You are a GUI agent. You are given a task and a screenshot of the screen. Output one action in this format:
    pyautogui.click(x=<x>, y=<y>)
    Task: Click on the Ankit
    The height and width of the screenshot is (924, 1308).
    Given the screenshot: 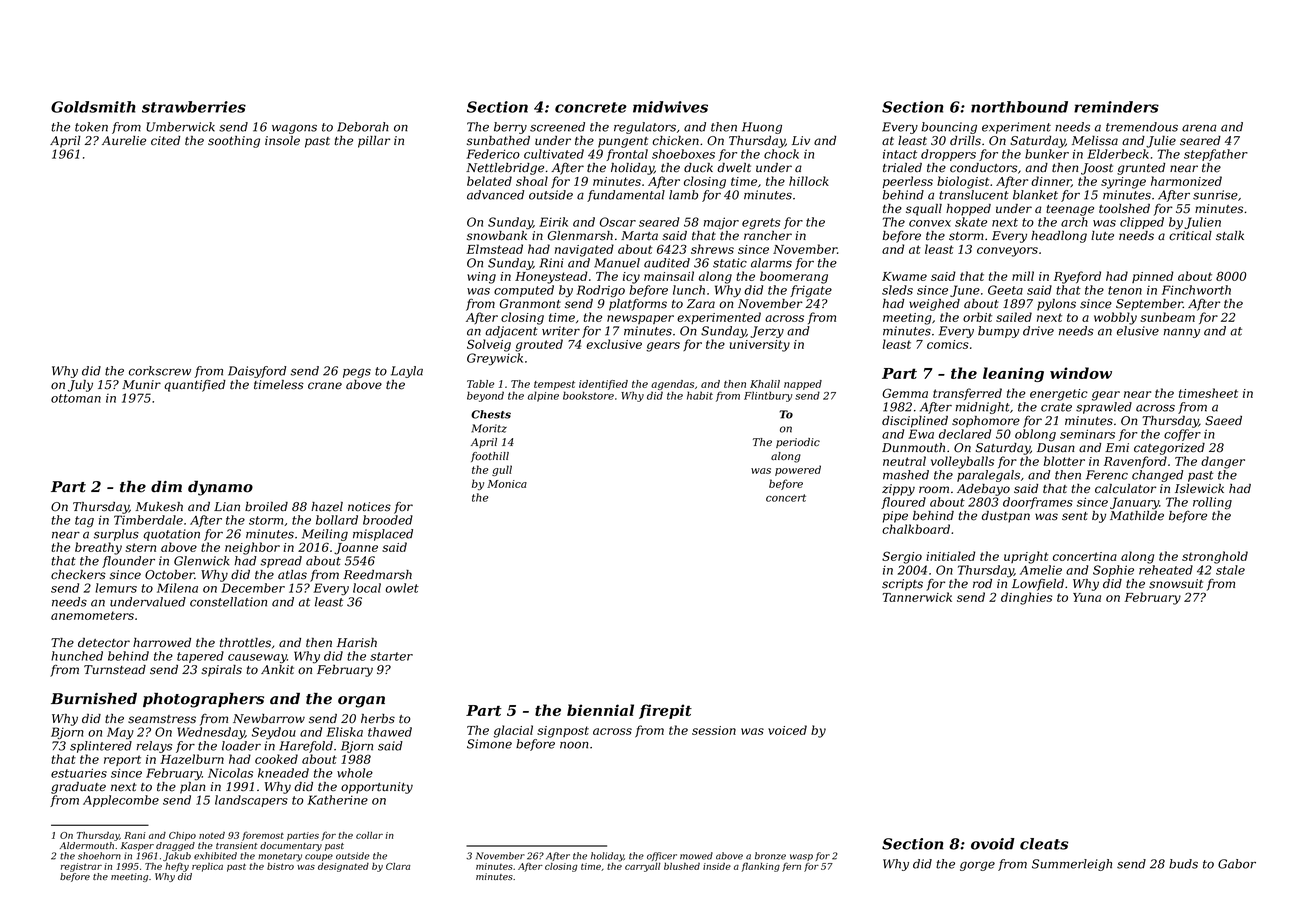 What is the action you would take?
    pyautogui.click(x=277, y=669)
